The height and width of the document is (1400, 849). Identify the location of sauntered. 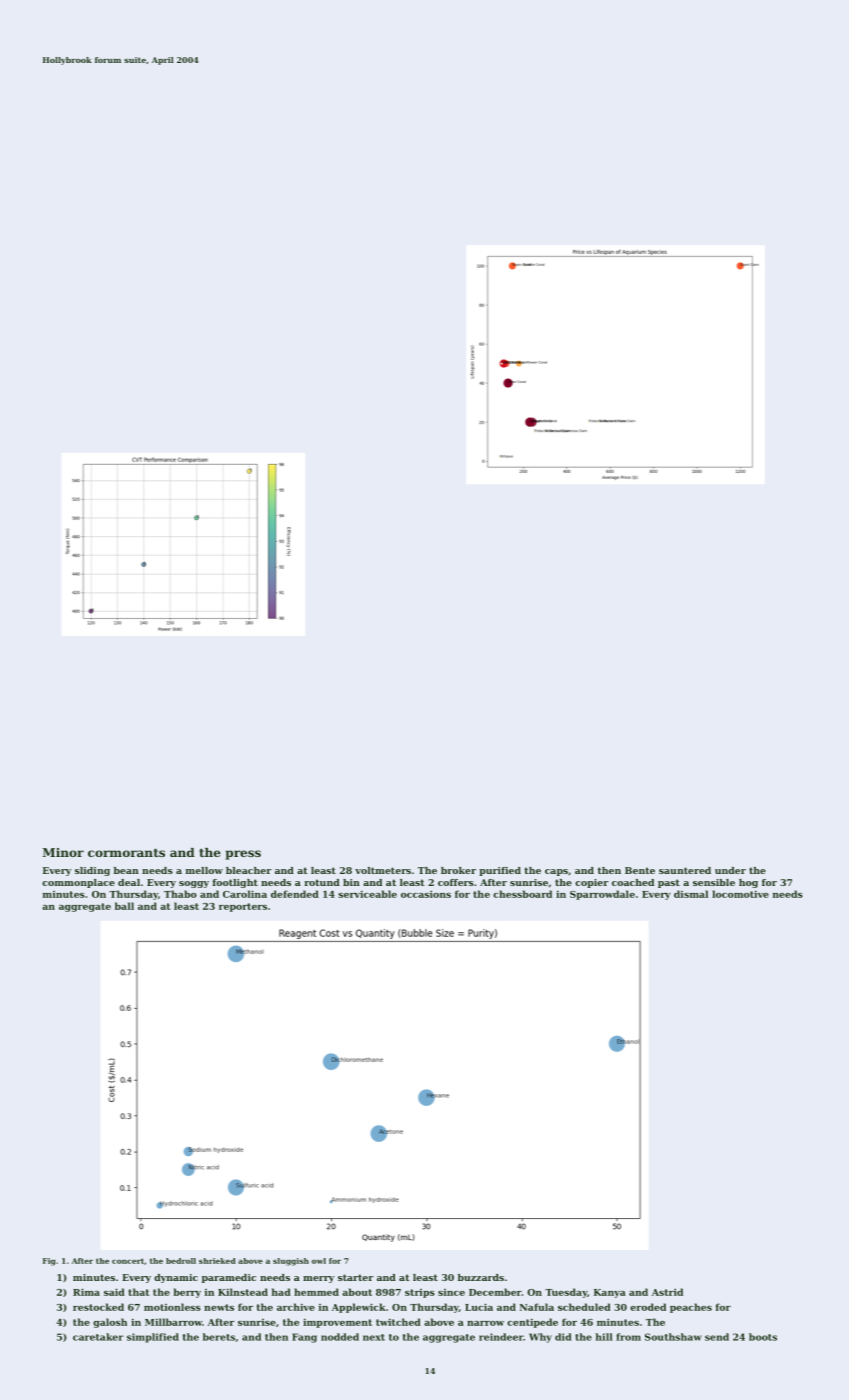
(685, 870).
